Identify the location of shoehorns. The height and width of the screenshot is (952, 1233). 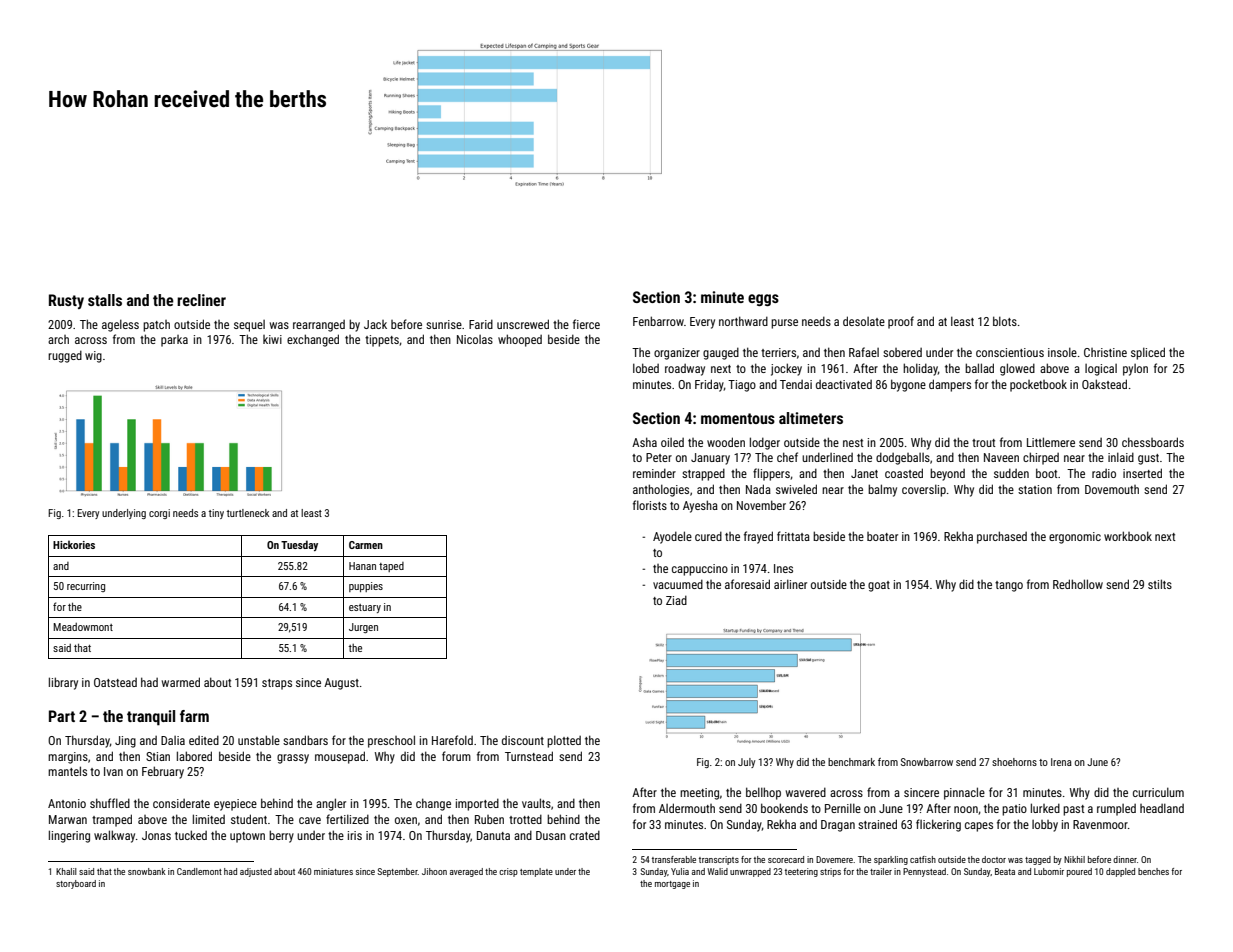
(1014, 762).
